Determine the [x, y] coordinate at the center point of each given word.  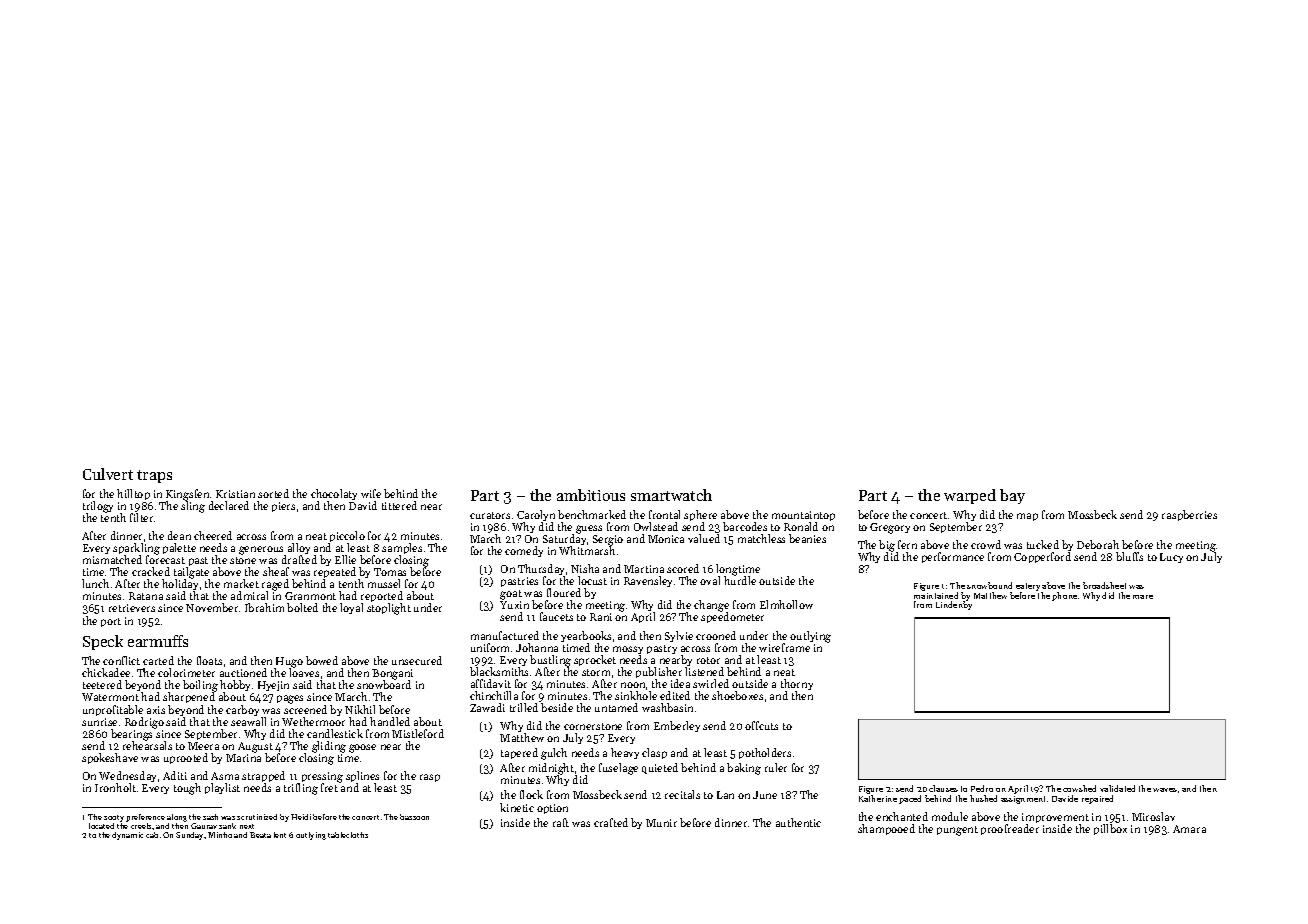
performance [953, 557]
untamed [616, 707]
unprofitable [113, 710]
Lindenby [954, 605]
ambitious [591, 495]
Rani [601, 617]
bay [1012, 496]
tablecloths [348, 835]
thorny [797, 685]
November [212, 607]
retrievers [132, 608]
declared [229, 505]
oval [710, 580]
